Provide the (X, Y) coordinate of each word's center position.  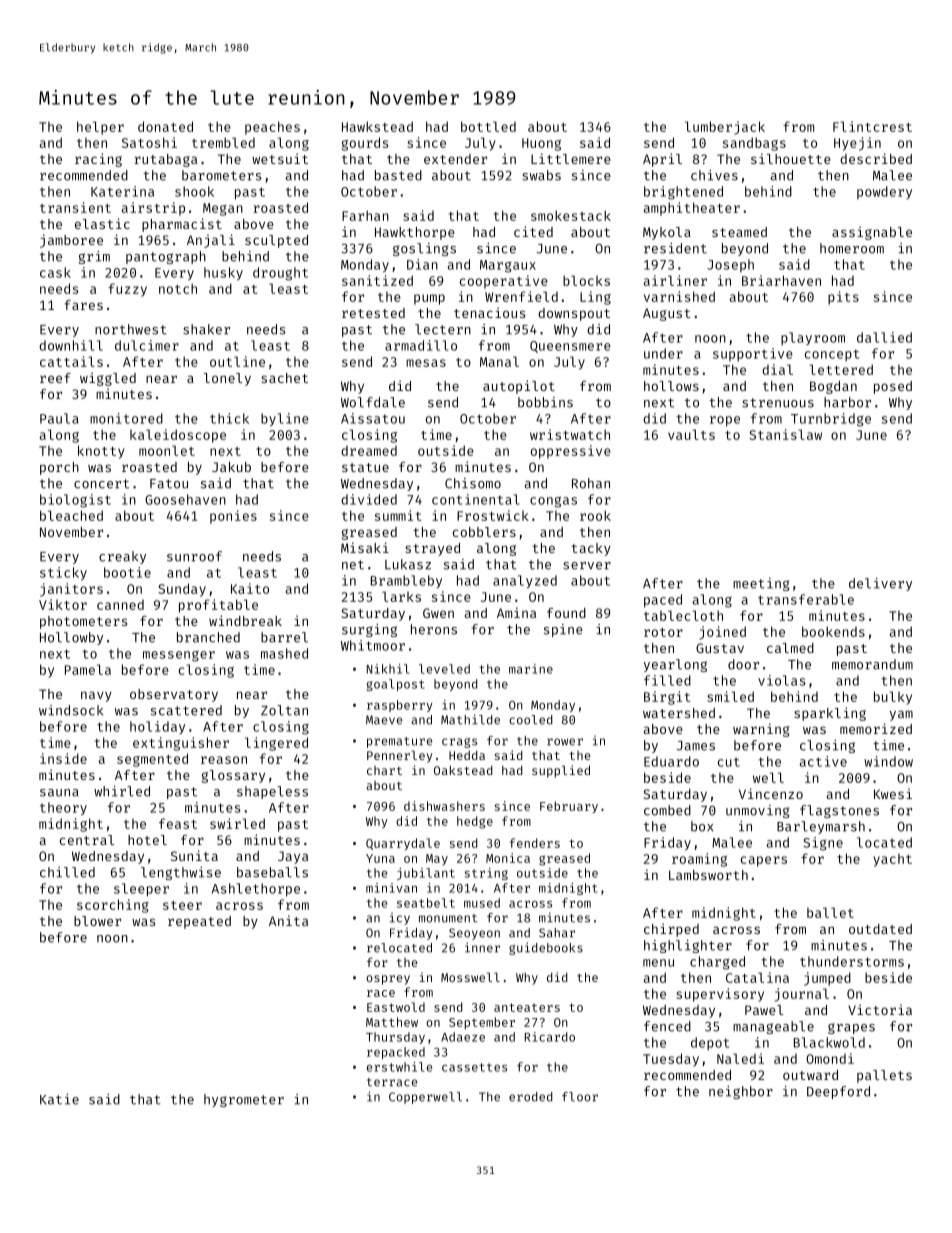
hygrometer (244, 1100)
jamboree (71, 241)
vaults (691, 434)
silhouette (791, 158)
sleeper (141, 890)
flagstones (839, 811)
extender (455, 159)
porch (59, 468)
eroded (531, 1097)
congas (553, 502)
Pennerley (399, 756)
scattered (186, 710)
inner (482, 947)
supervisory (720, 995)
